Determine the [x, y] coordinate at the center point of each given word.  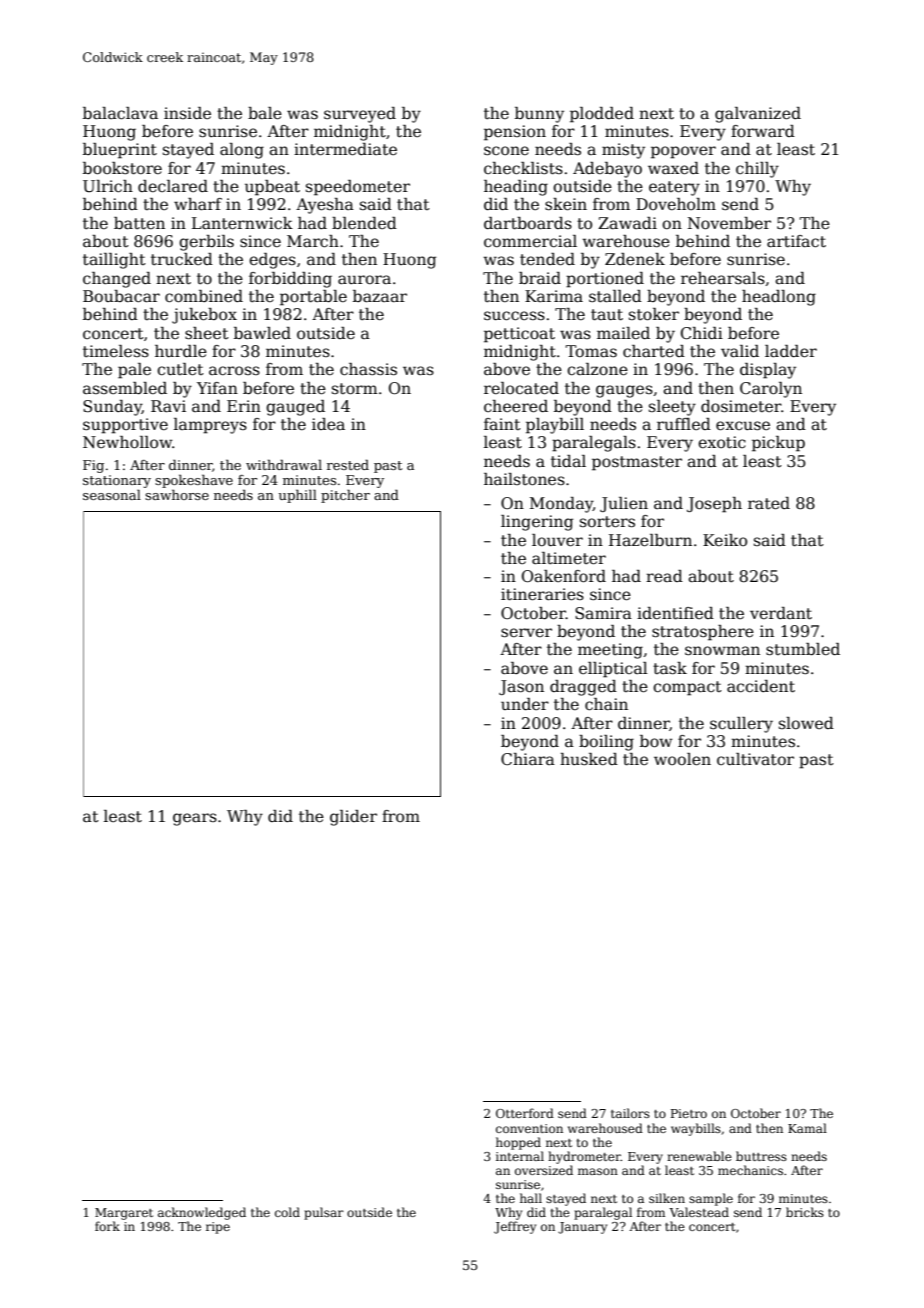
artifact [796, 241]
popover [683, 152]
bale [265, 113]
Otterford [525, 1113]
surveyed [360, 115]
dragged [583, 688]
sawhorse [177, 494]
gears [195, 819]
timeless [116, 351]
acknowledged [202, 1213]
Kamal [807, 1128]
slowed [806, 723]
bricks [805, 1212]
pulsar [324, 1213]
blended [364, 223]
